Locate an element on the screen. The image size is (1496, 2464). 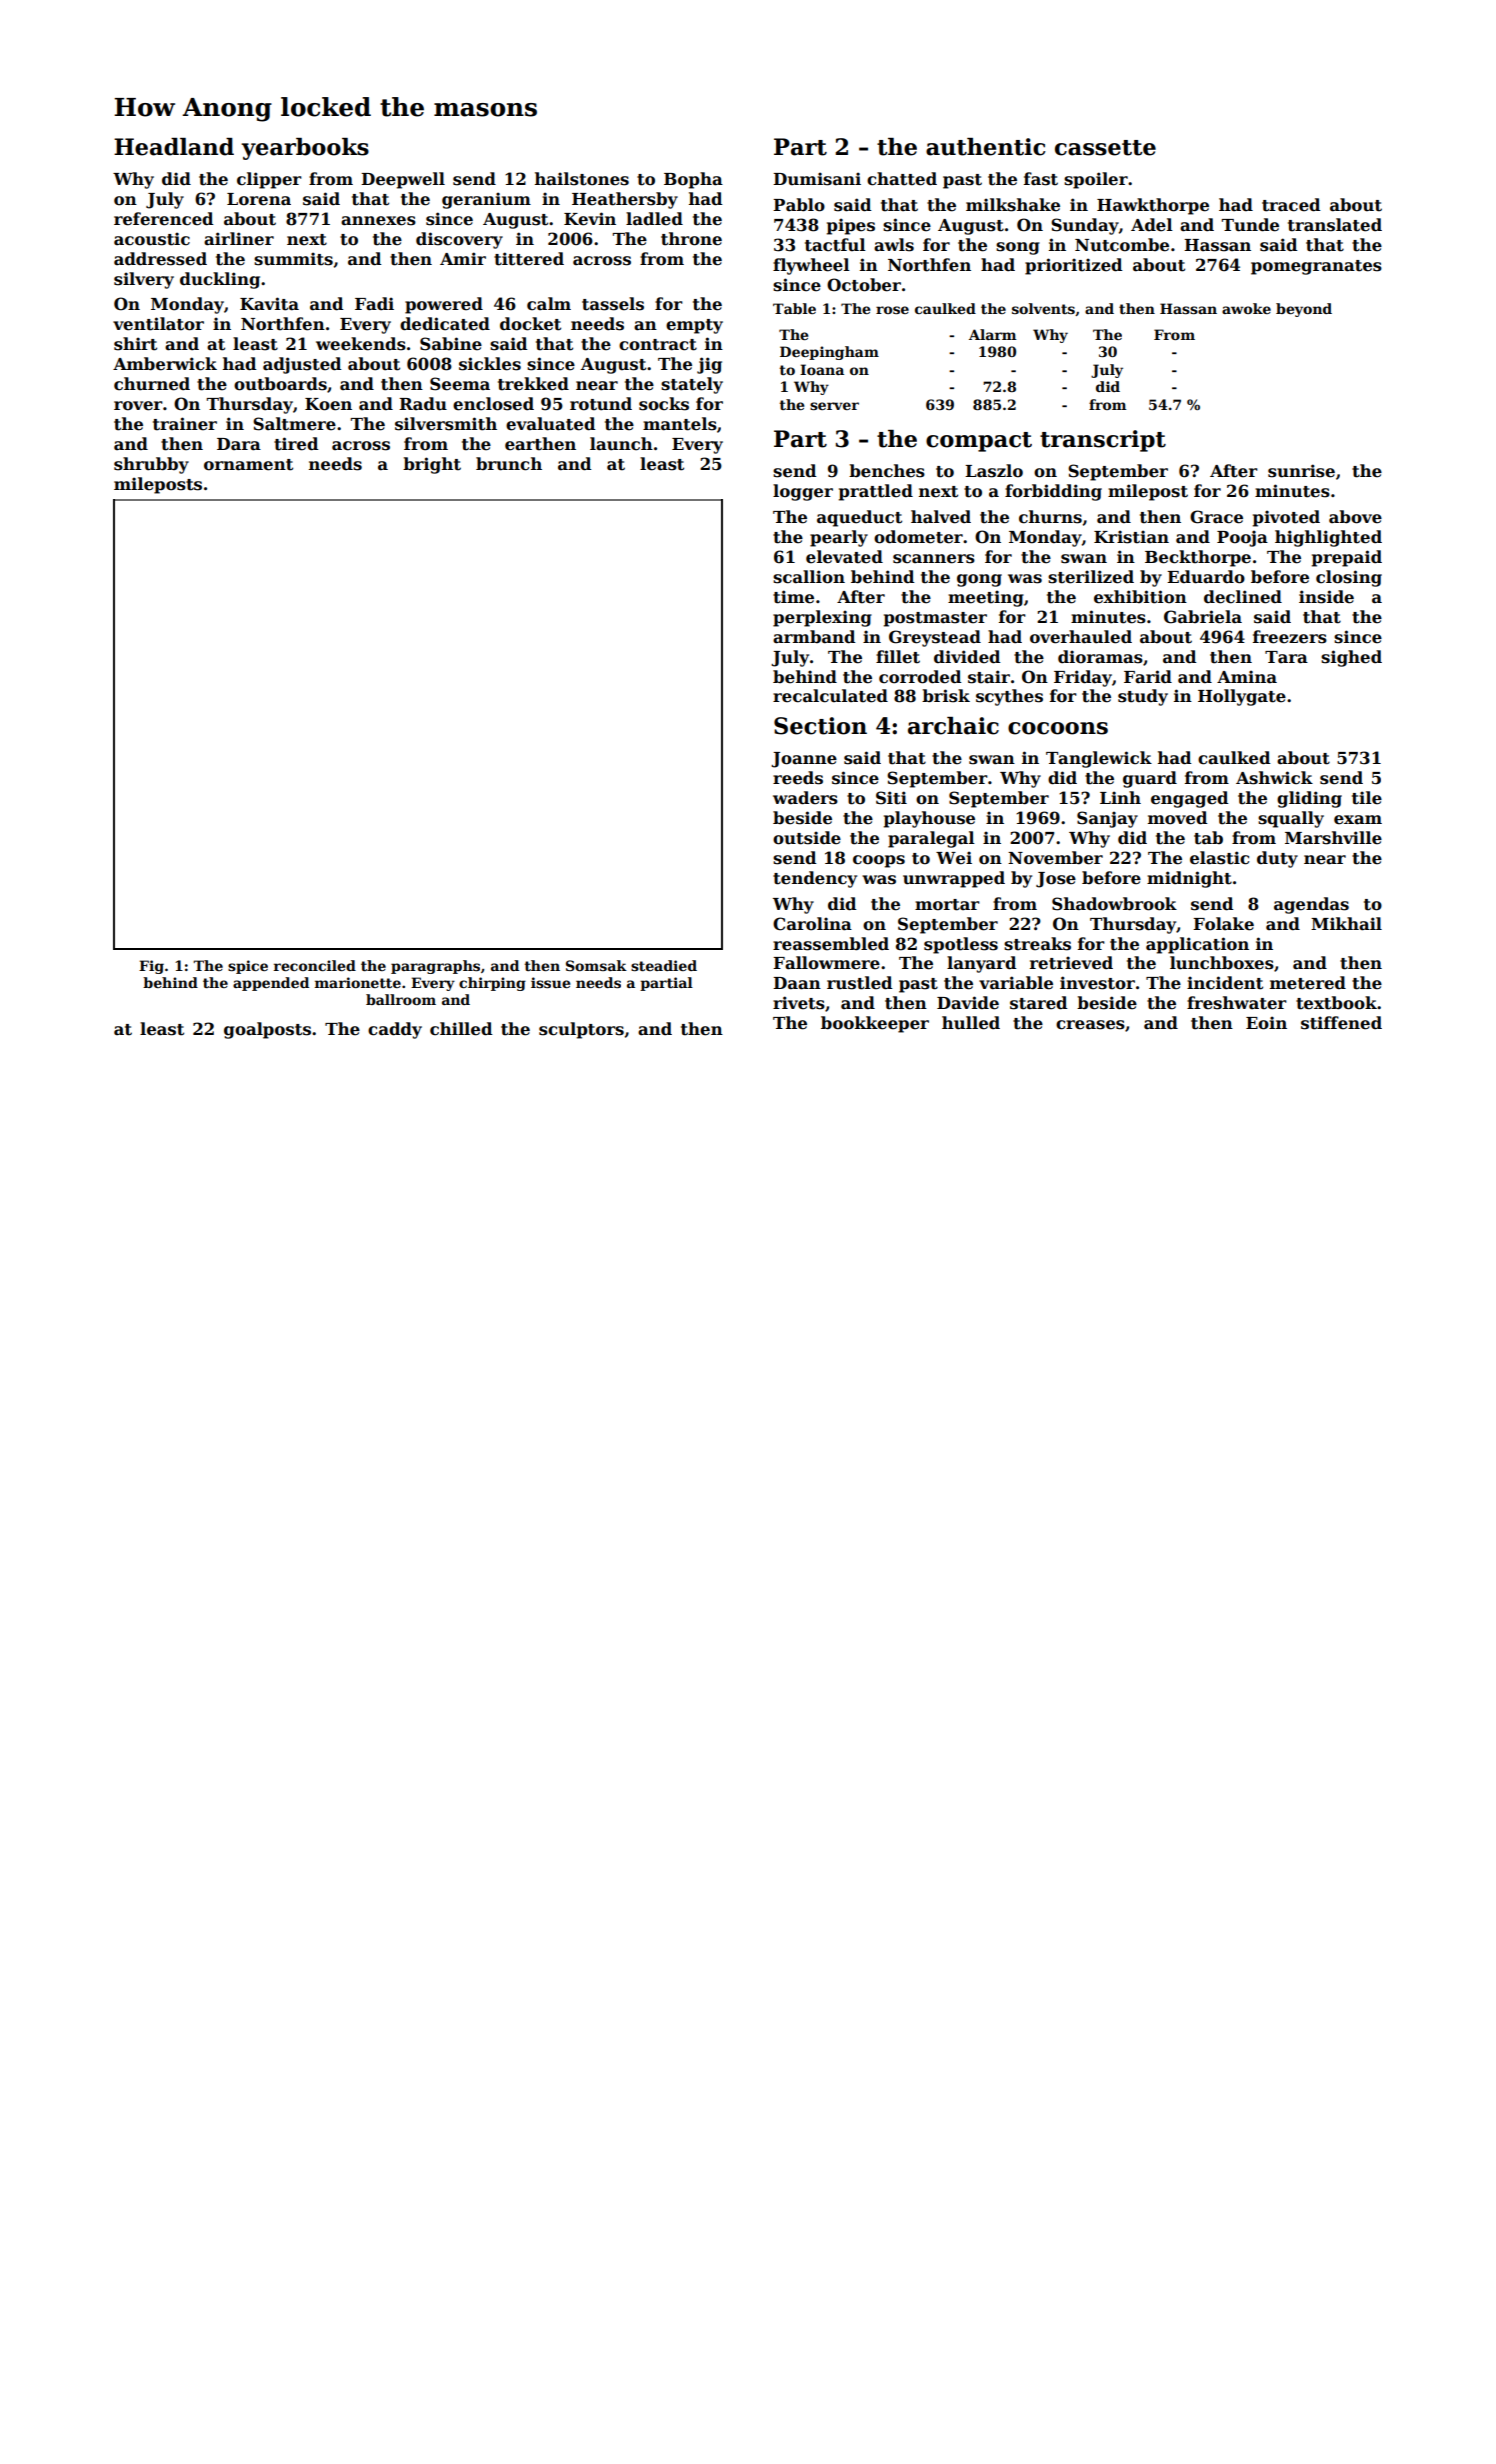
shrubby is located at coordinates (151, 465).
